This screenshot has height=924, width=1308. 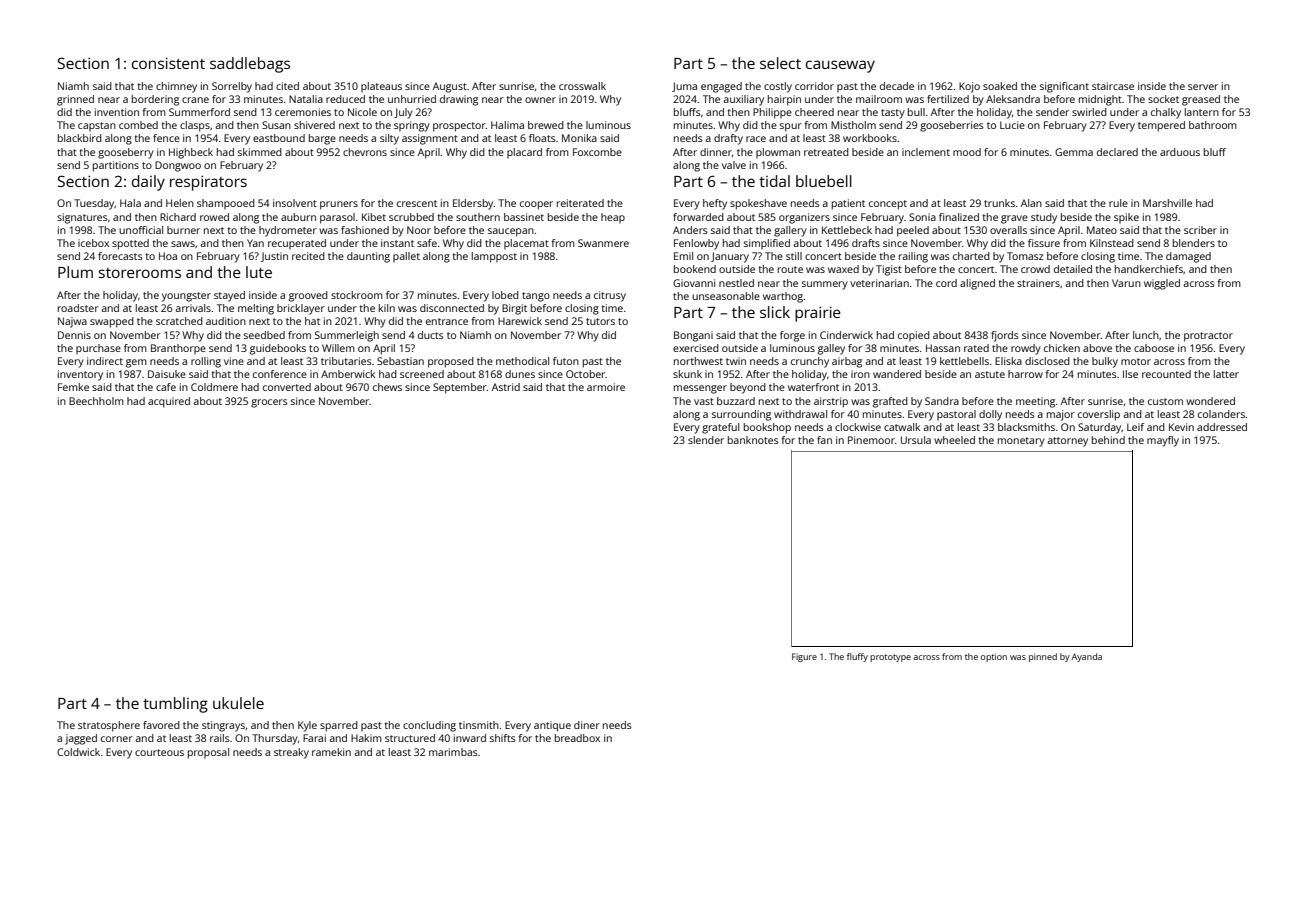 I want to click on grinned, so click(x=75, y=100).
